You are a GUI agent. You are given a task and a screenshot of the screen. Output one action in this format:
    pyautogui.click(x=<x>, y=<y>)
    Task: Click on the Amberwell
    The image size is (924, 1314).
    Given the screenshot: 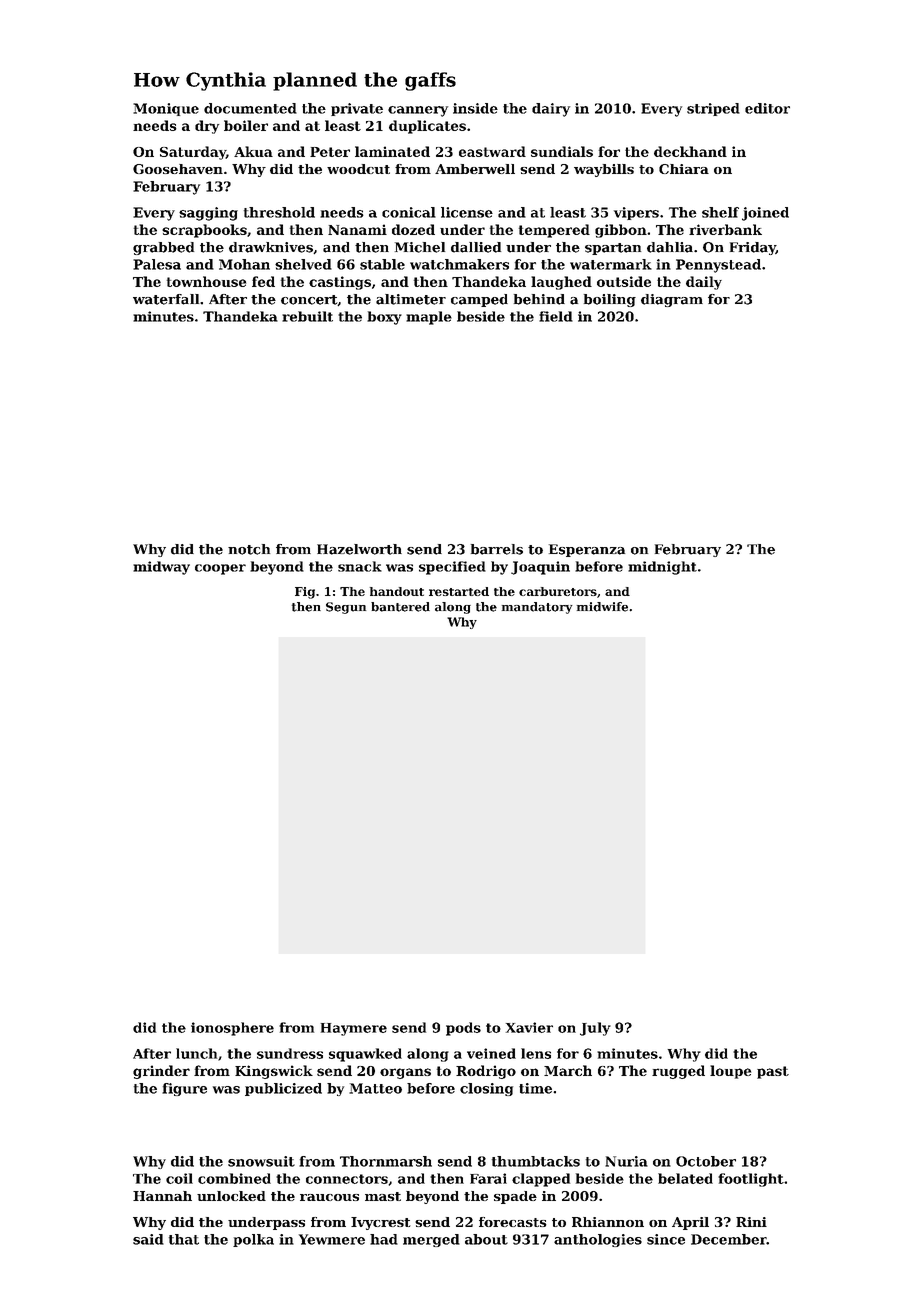 What is the action you would take?
    pyautogui.click(x=475, y=169)
